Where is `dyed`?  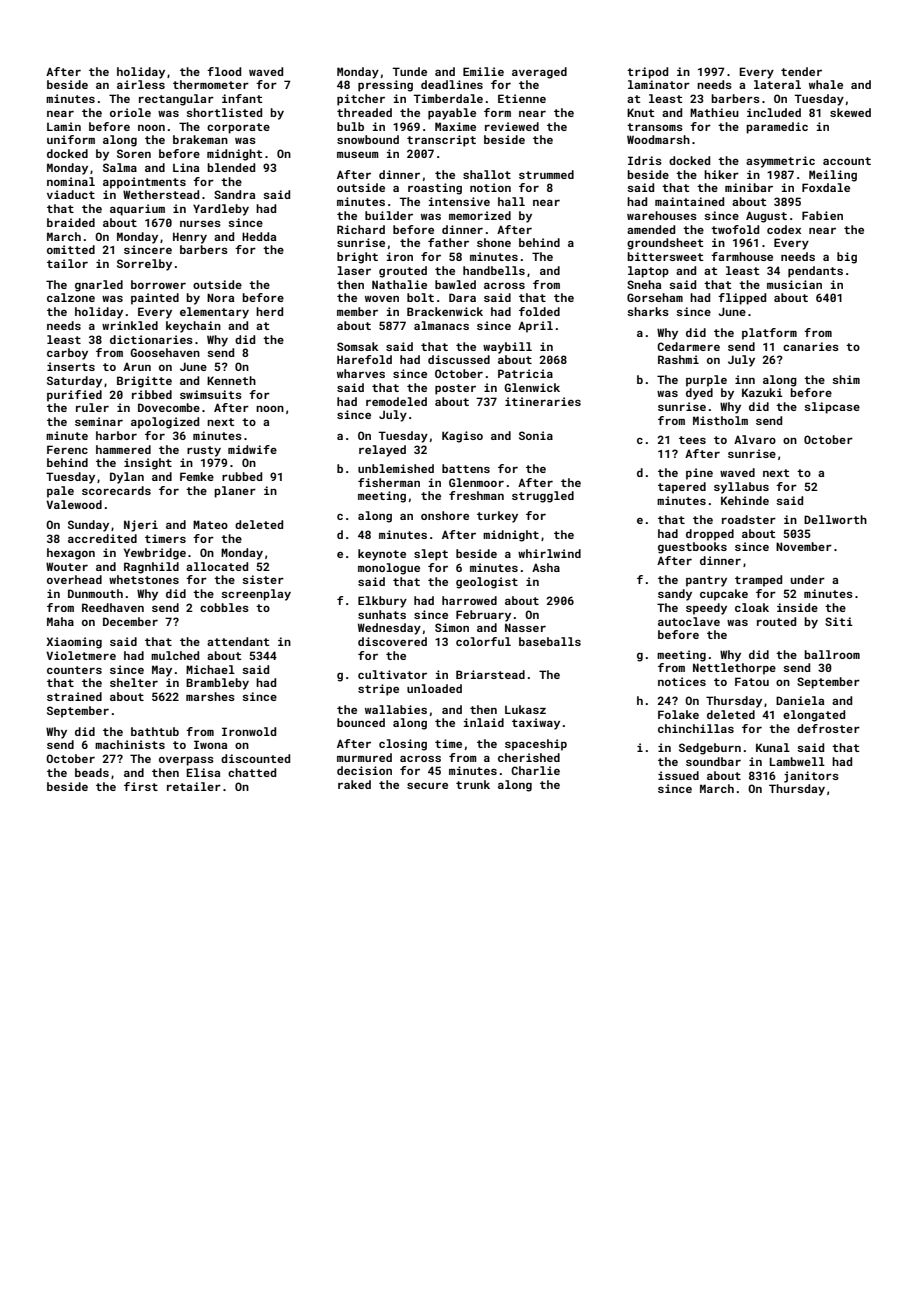 dyed is located at coordinates (699, 394).
